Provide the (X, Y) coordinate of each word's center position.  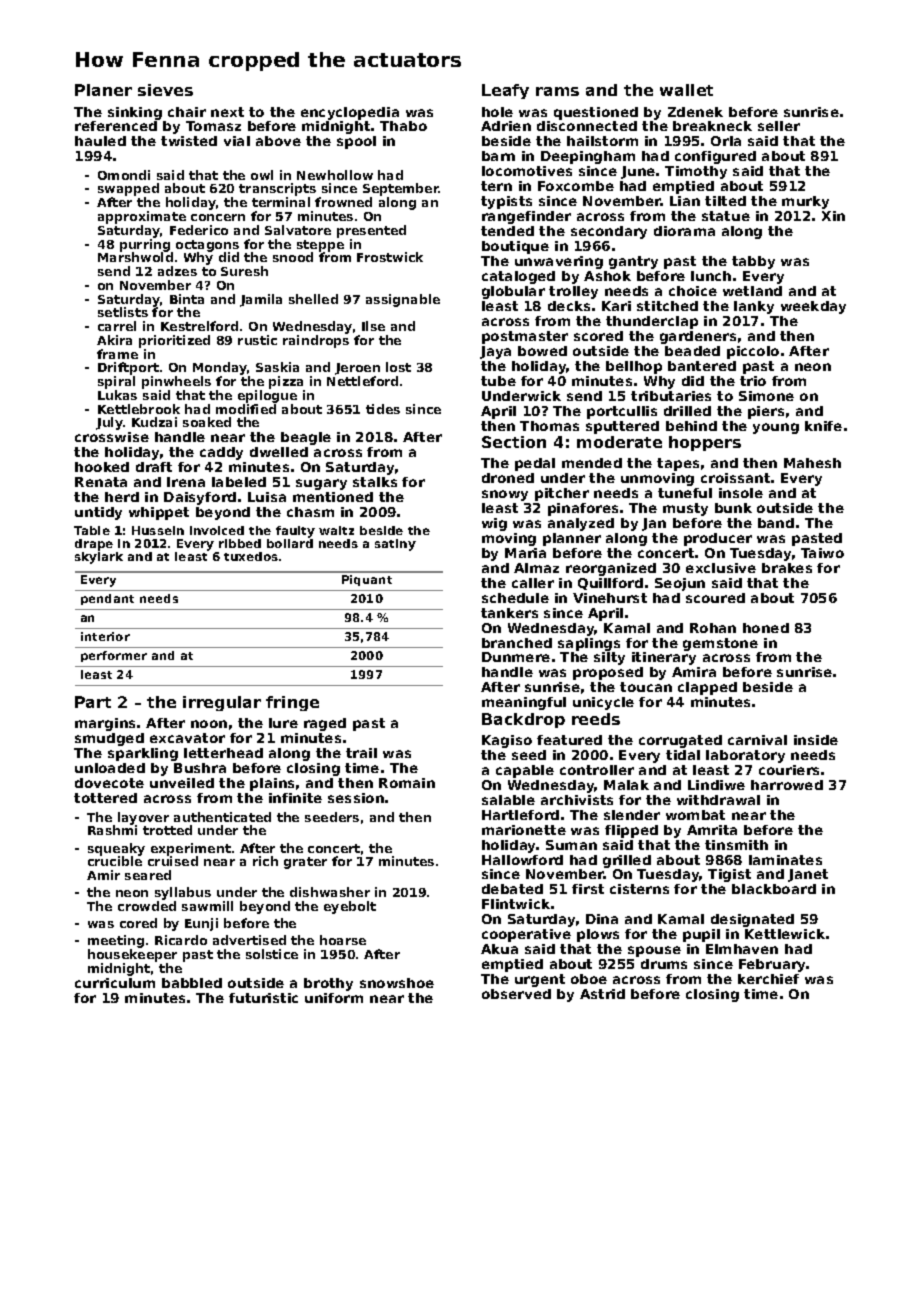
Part (93, 702)
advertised (249, 940)
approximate (142, 217)
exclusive (721, 568)
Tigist (729, 875)
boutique (515, 247)
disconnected (587, 126)
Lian (685, 201)
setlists (123, 312)
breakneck (712, 126)
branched (517, 643)
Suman (571, 845)
